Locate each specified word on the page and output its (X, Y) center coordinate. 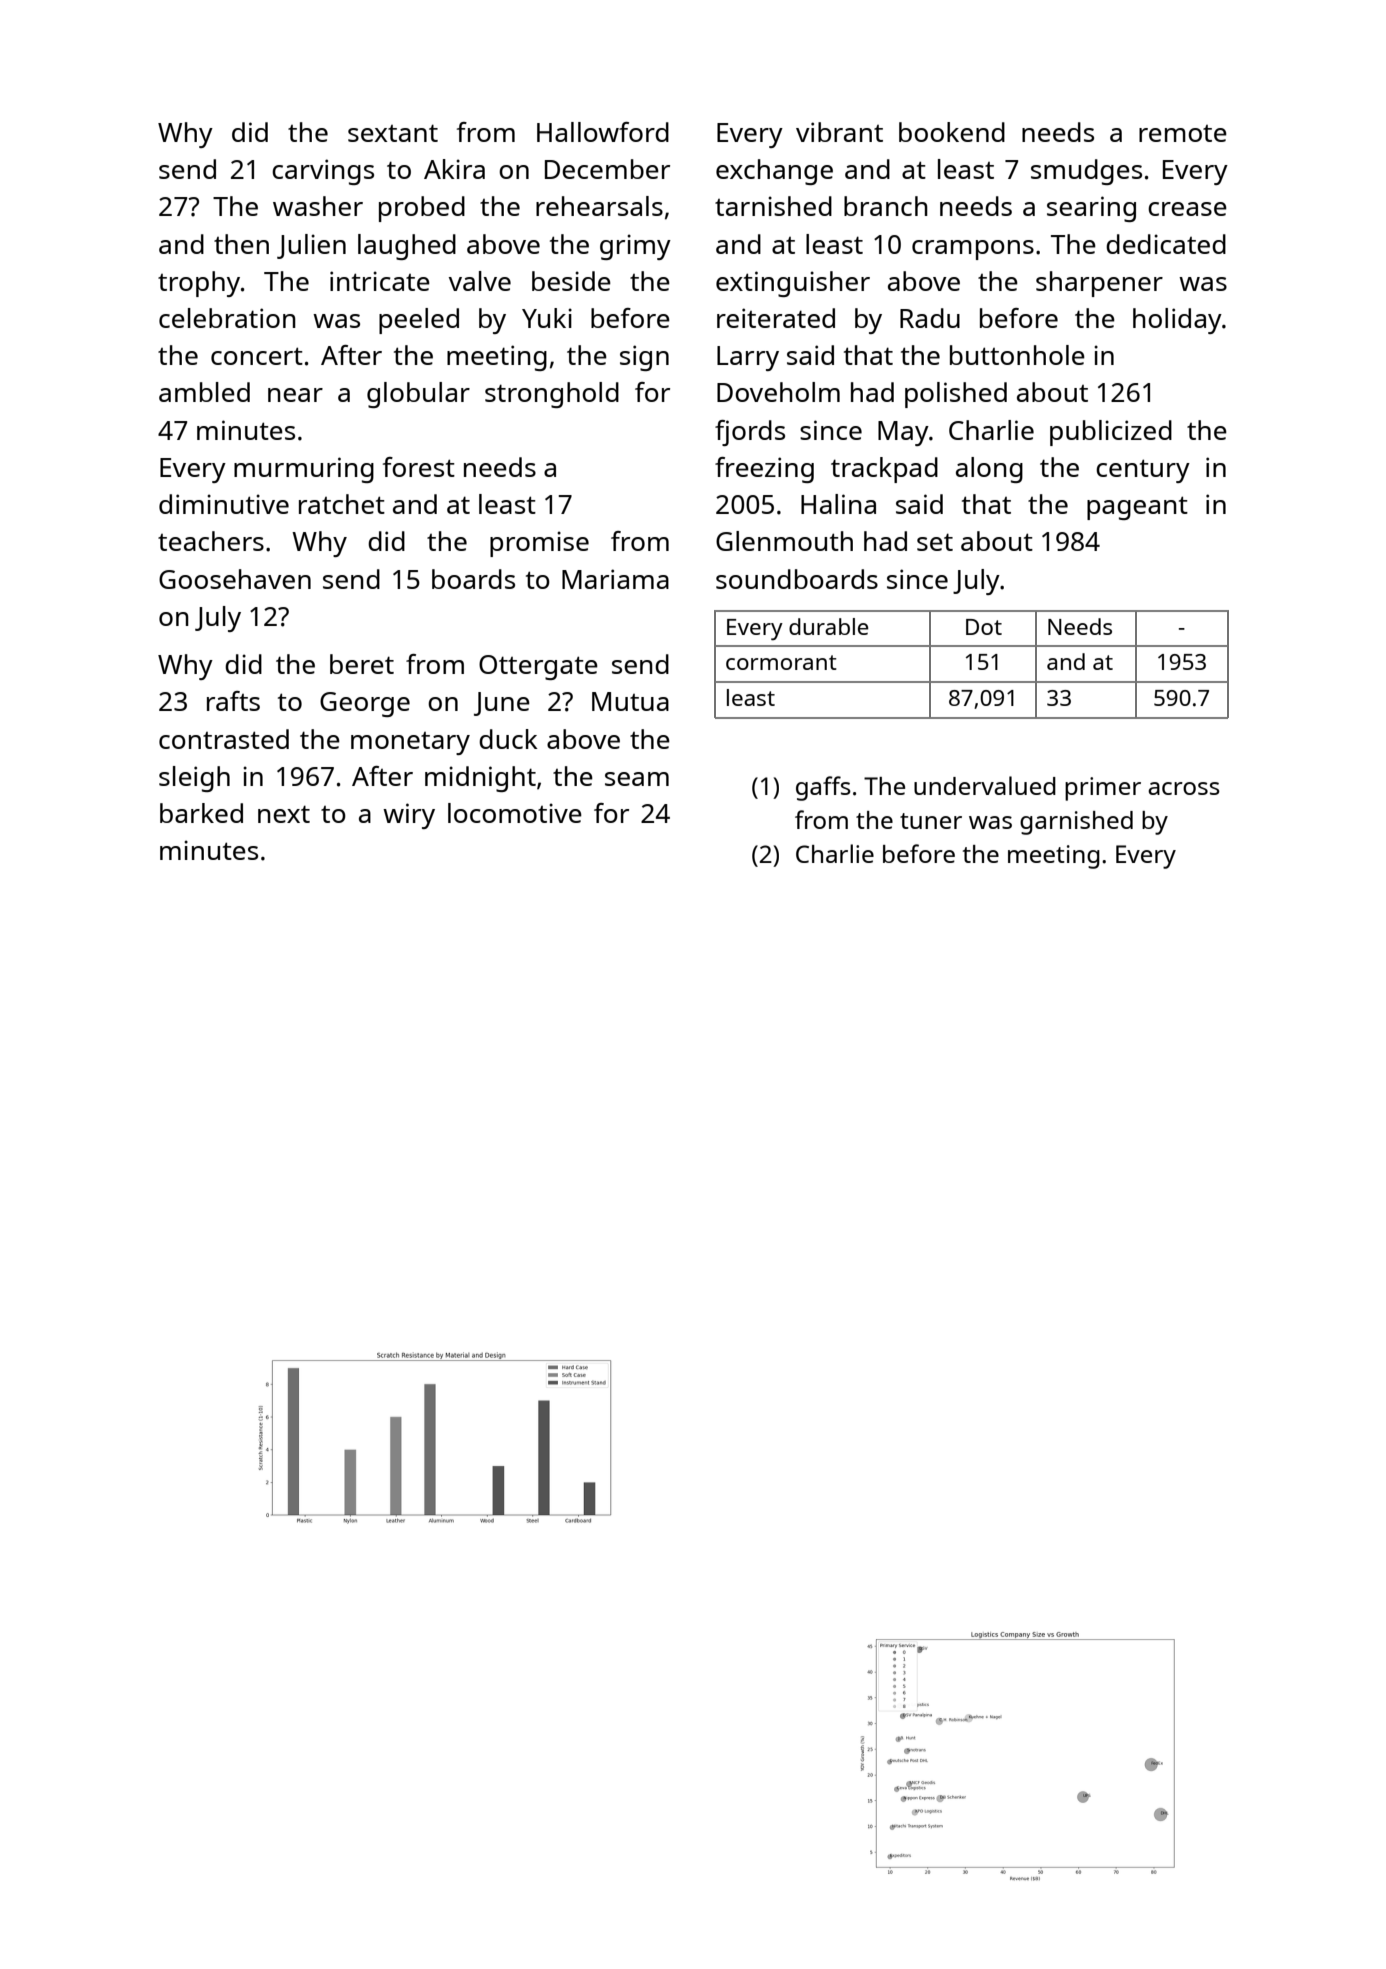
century (1143, 471)
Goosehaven (235, 579)
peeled (419, 321)
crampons (973, 250)
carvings (323, 172)
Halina (838, 504)
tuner (931, 821)
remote (1183, 133)
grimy (635, 247)
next (284, 814)
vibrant (839, 132)
